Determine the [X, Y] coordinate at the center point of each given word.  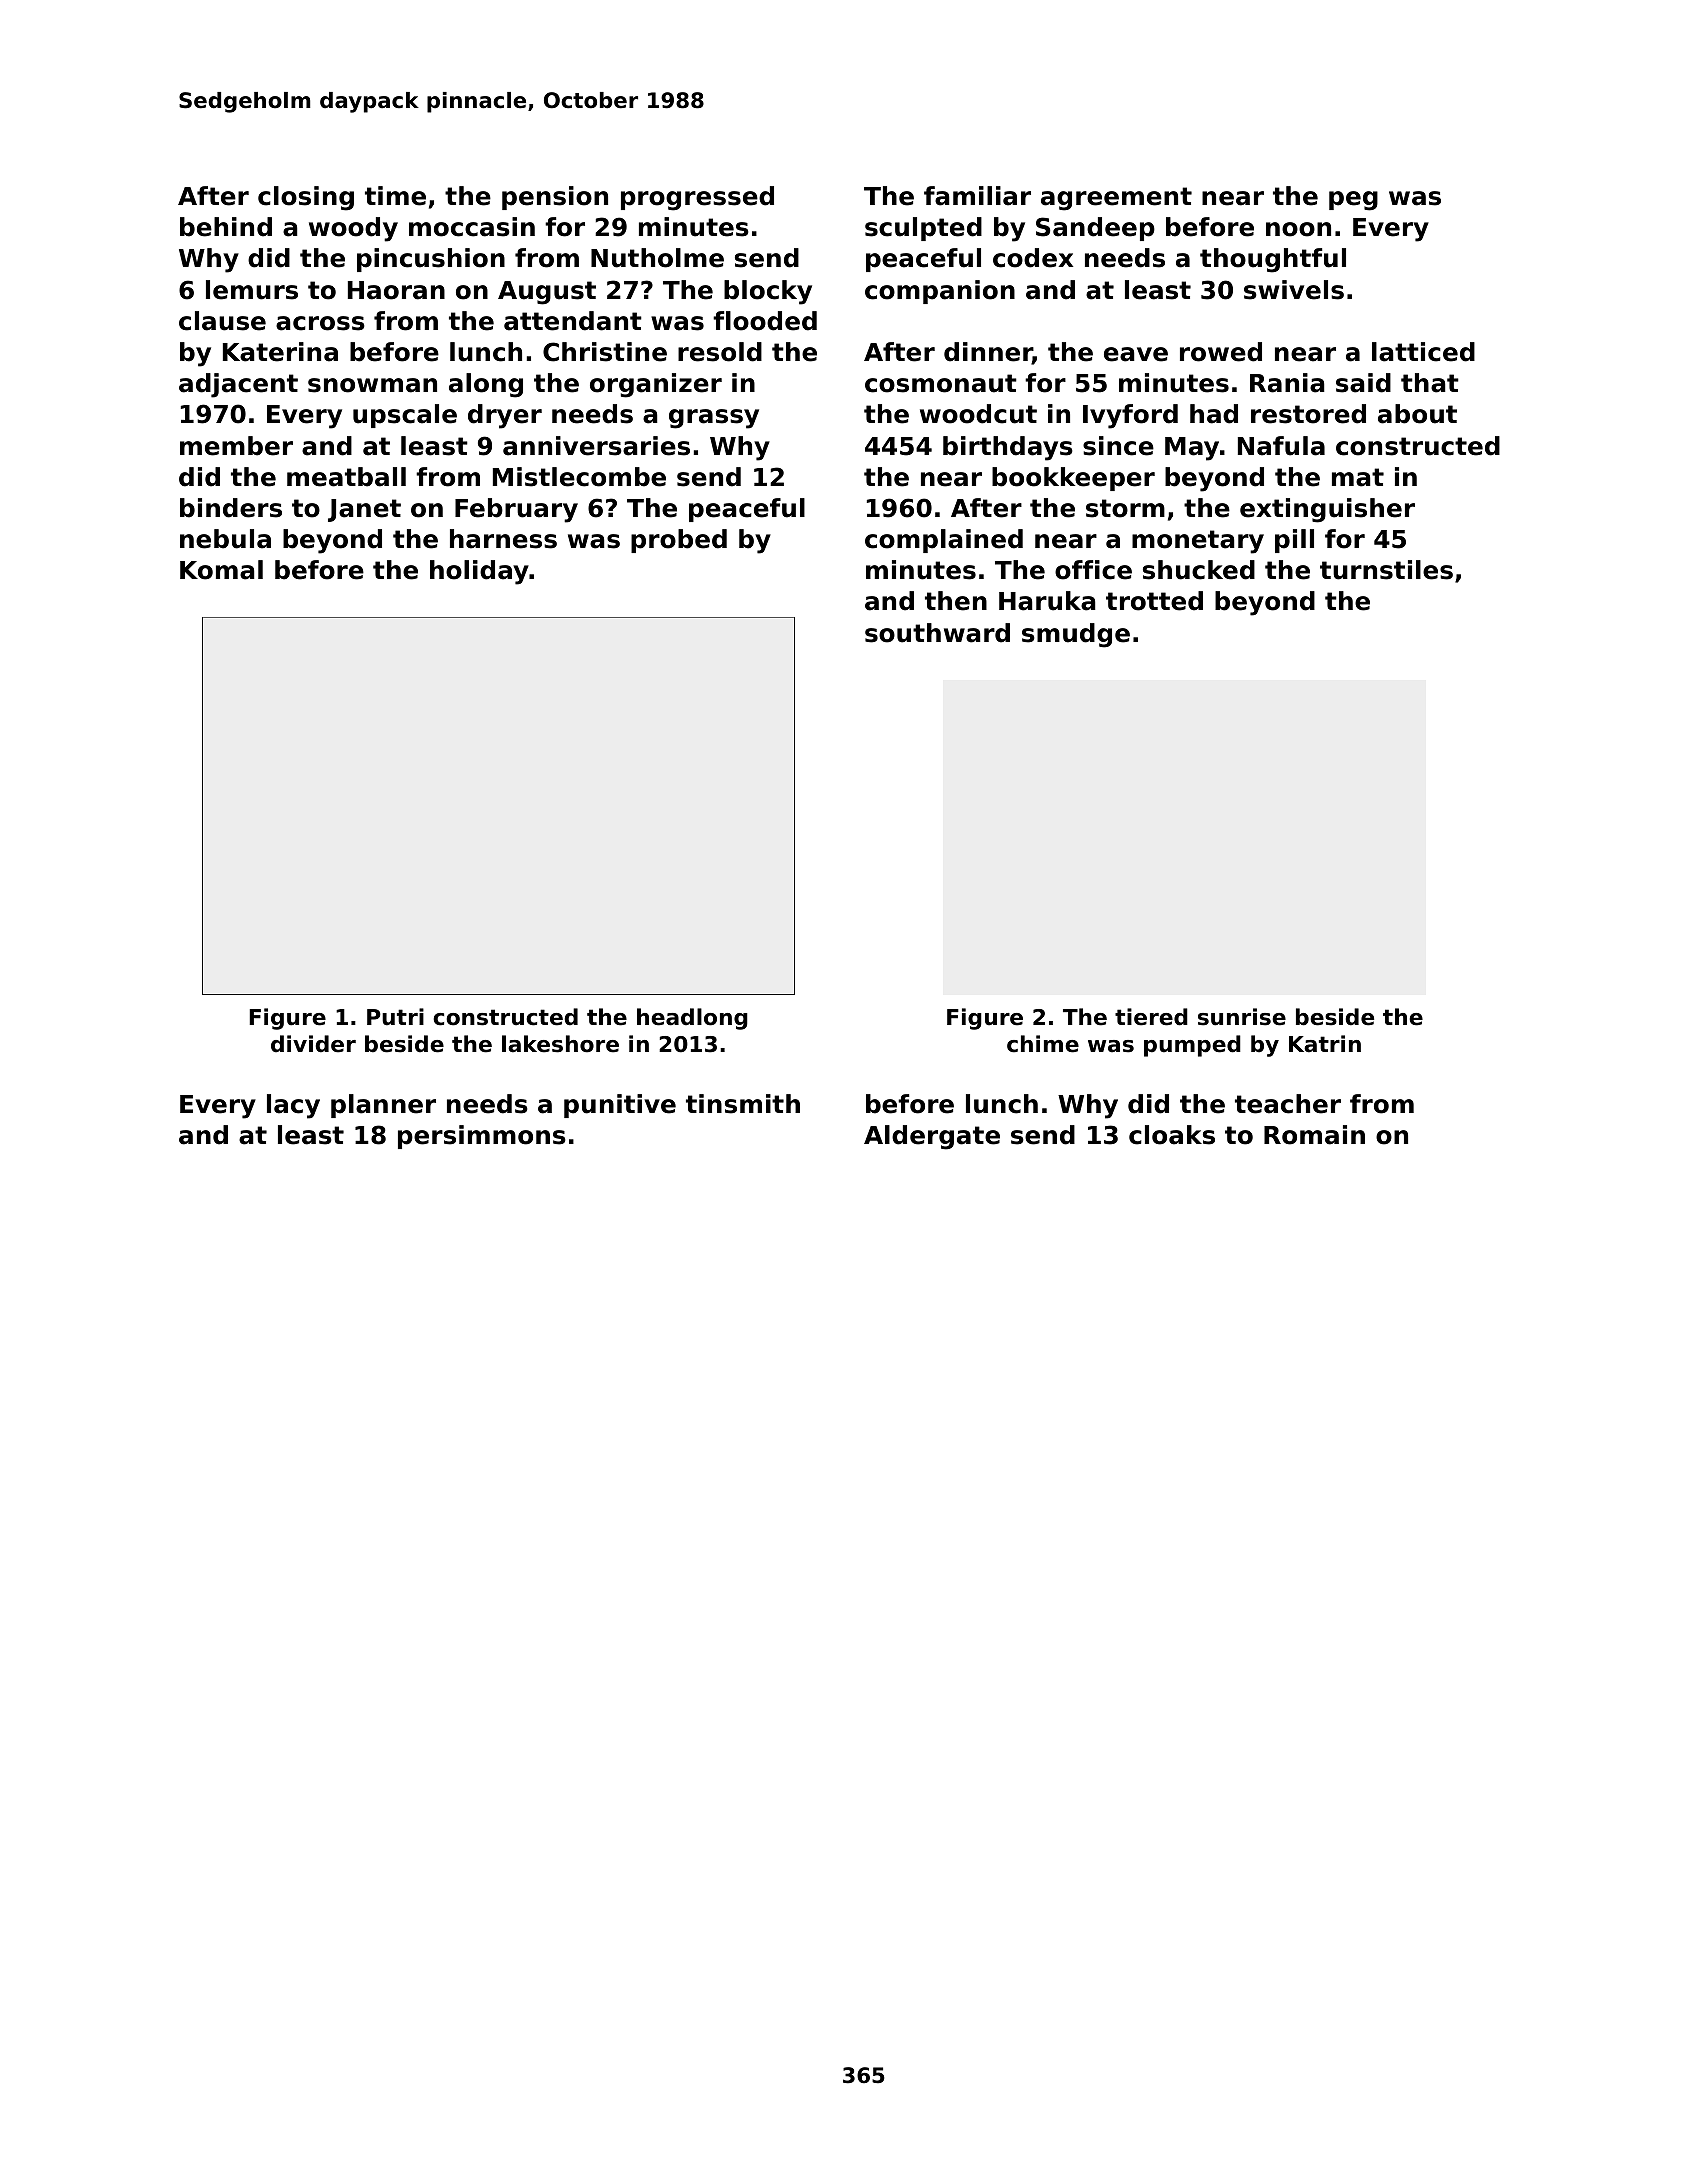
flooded [765, 321]
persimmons [482, 1137]
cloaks [1172, 1135]
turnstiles [1386, 570]
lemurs [252, 290]
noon [1298, 229]
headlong [692, 1019]
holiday [479, 572]
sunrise [1242, 1017]
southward [937, 633]
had [1214, 414]
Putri [395, 1017]
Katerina [280, 352]
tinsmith [743, 1104]
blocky [768, 292]
